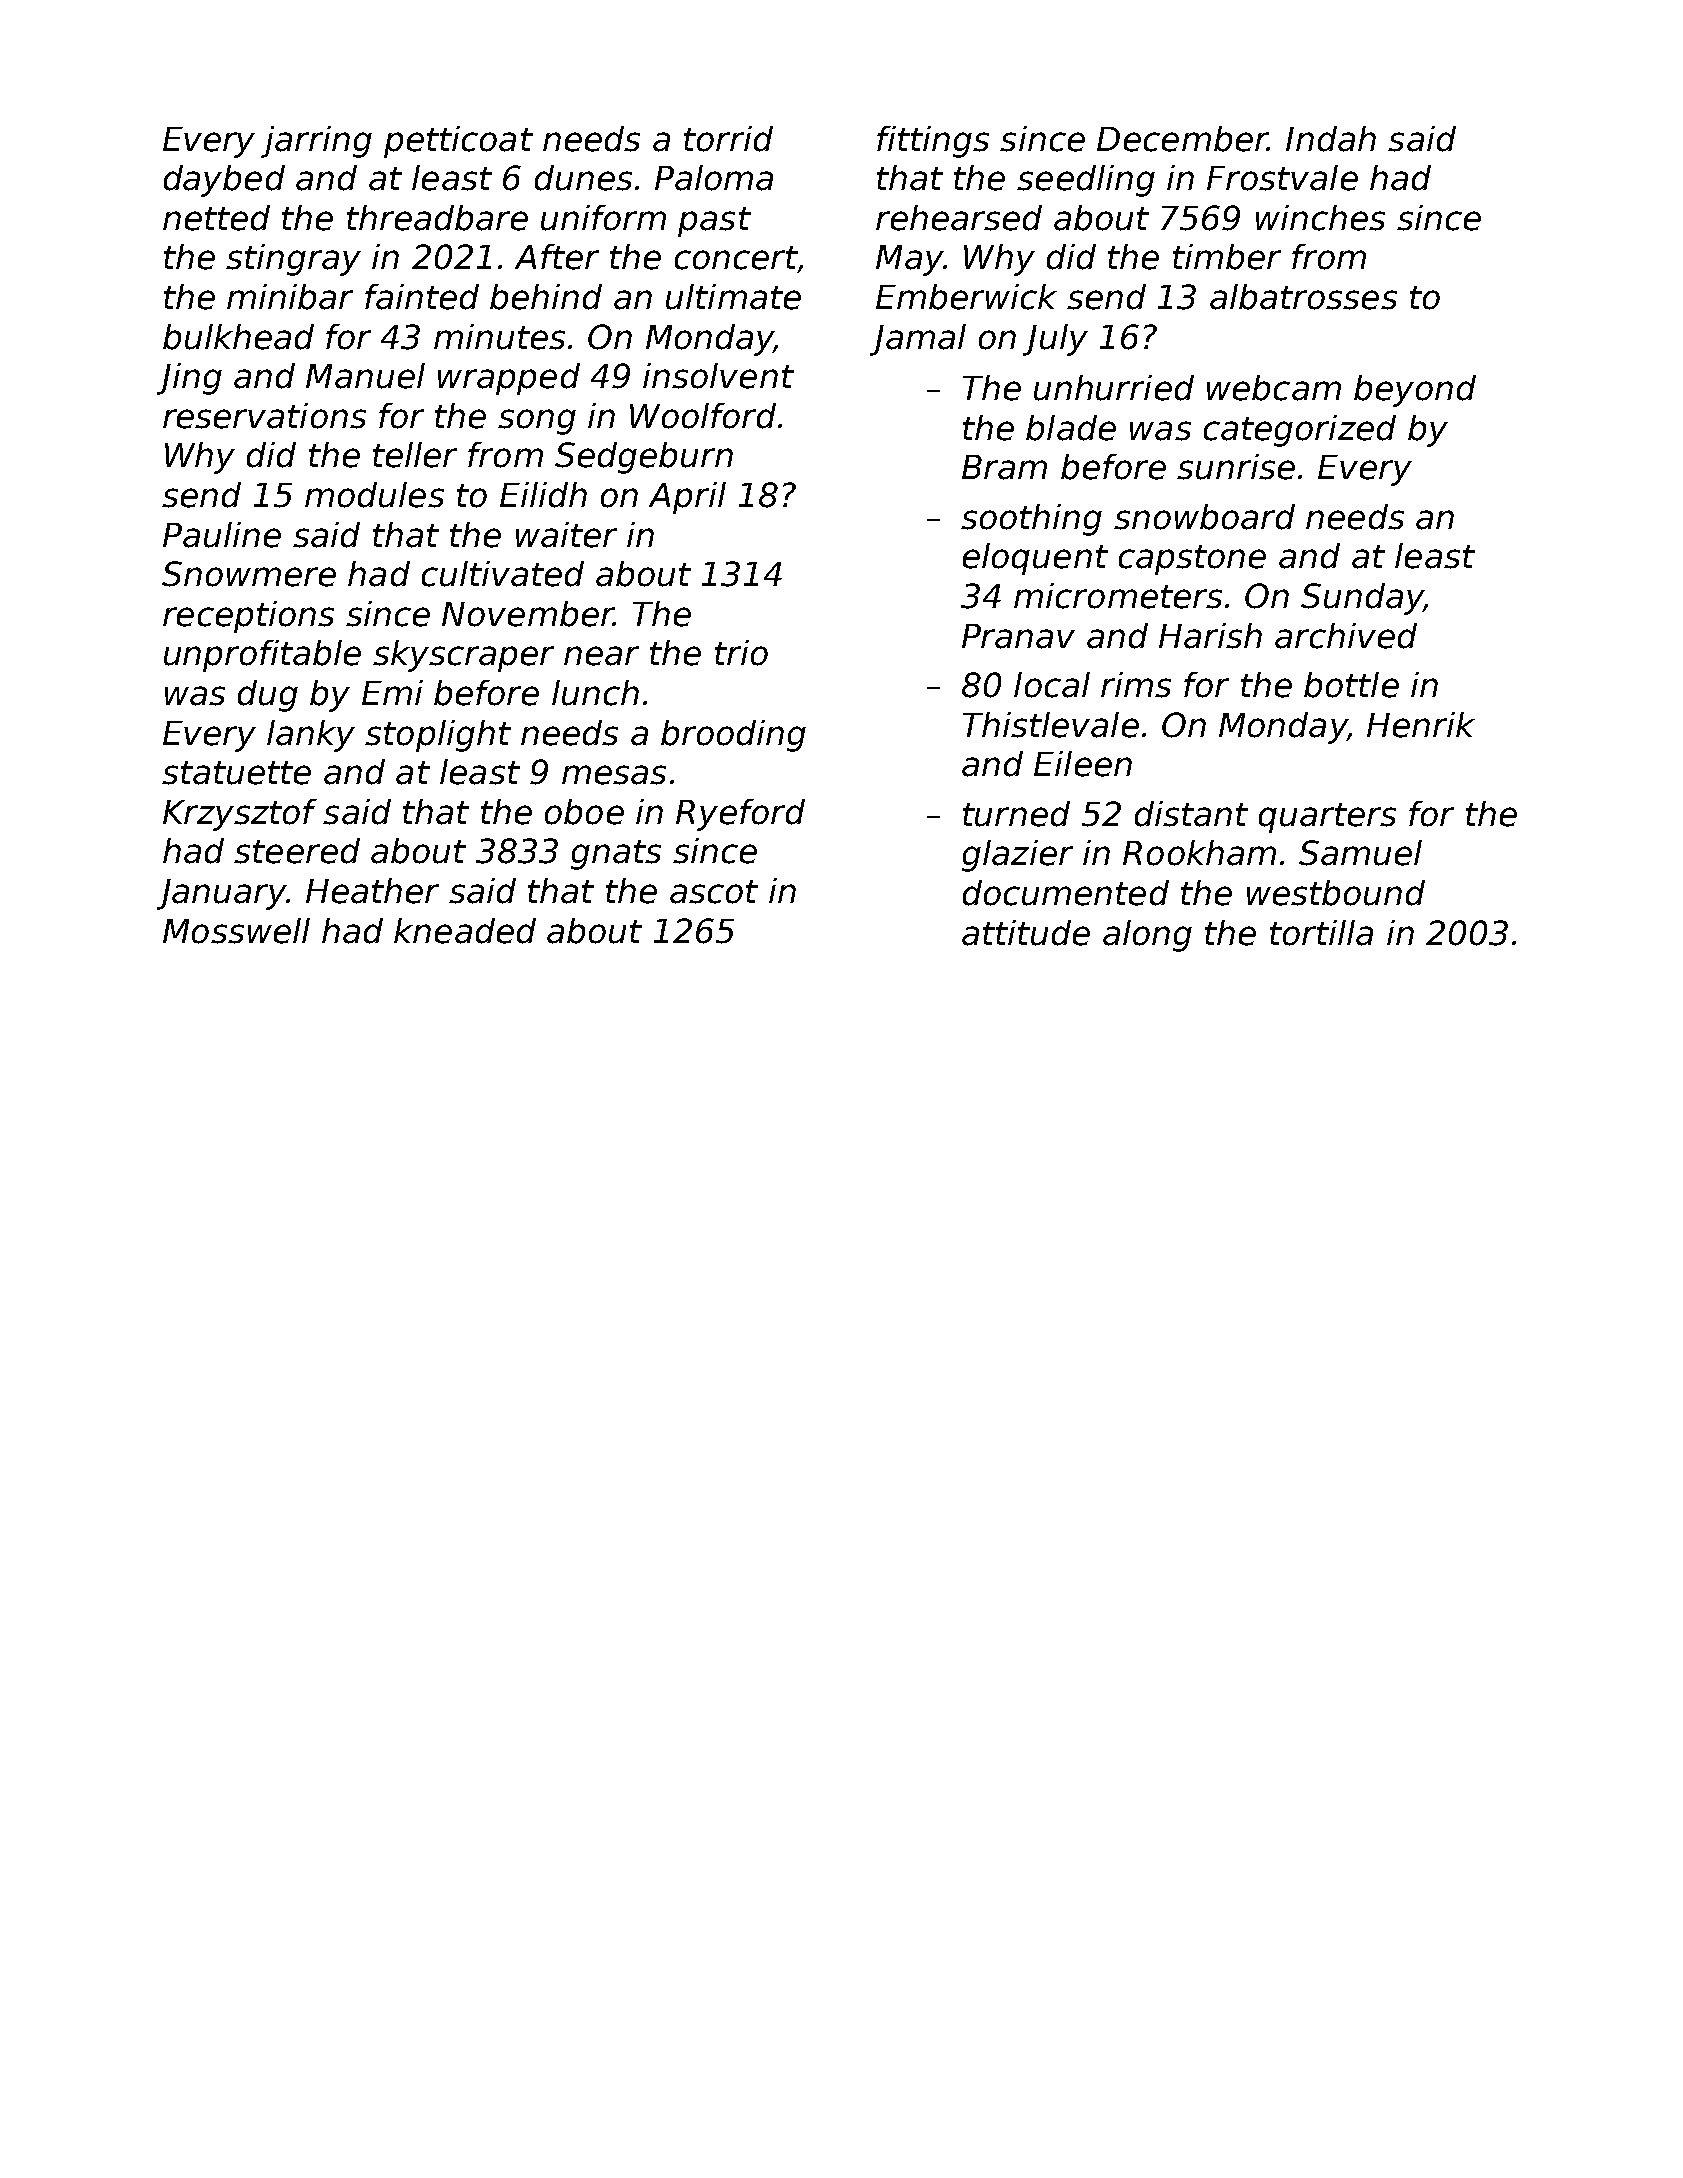 This screenshot has width=1683, height=2178. Describe the element at coordinates (238, 337) in the screenshot. I see `bulkhead` at that location.
